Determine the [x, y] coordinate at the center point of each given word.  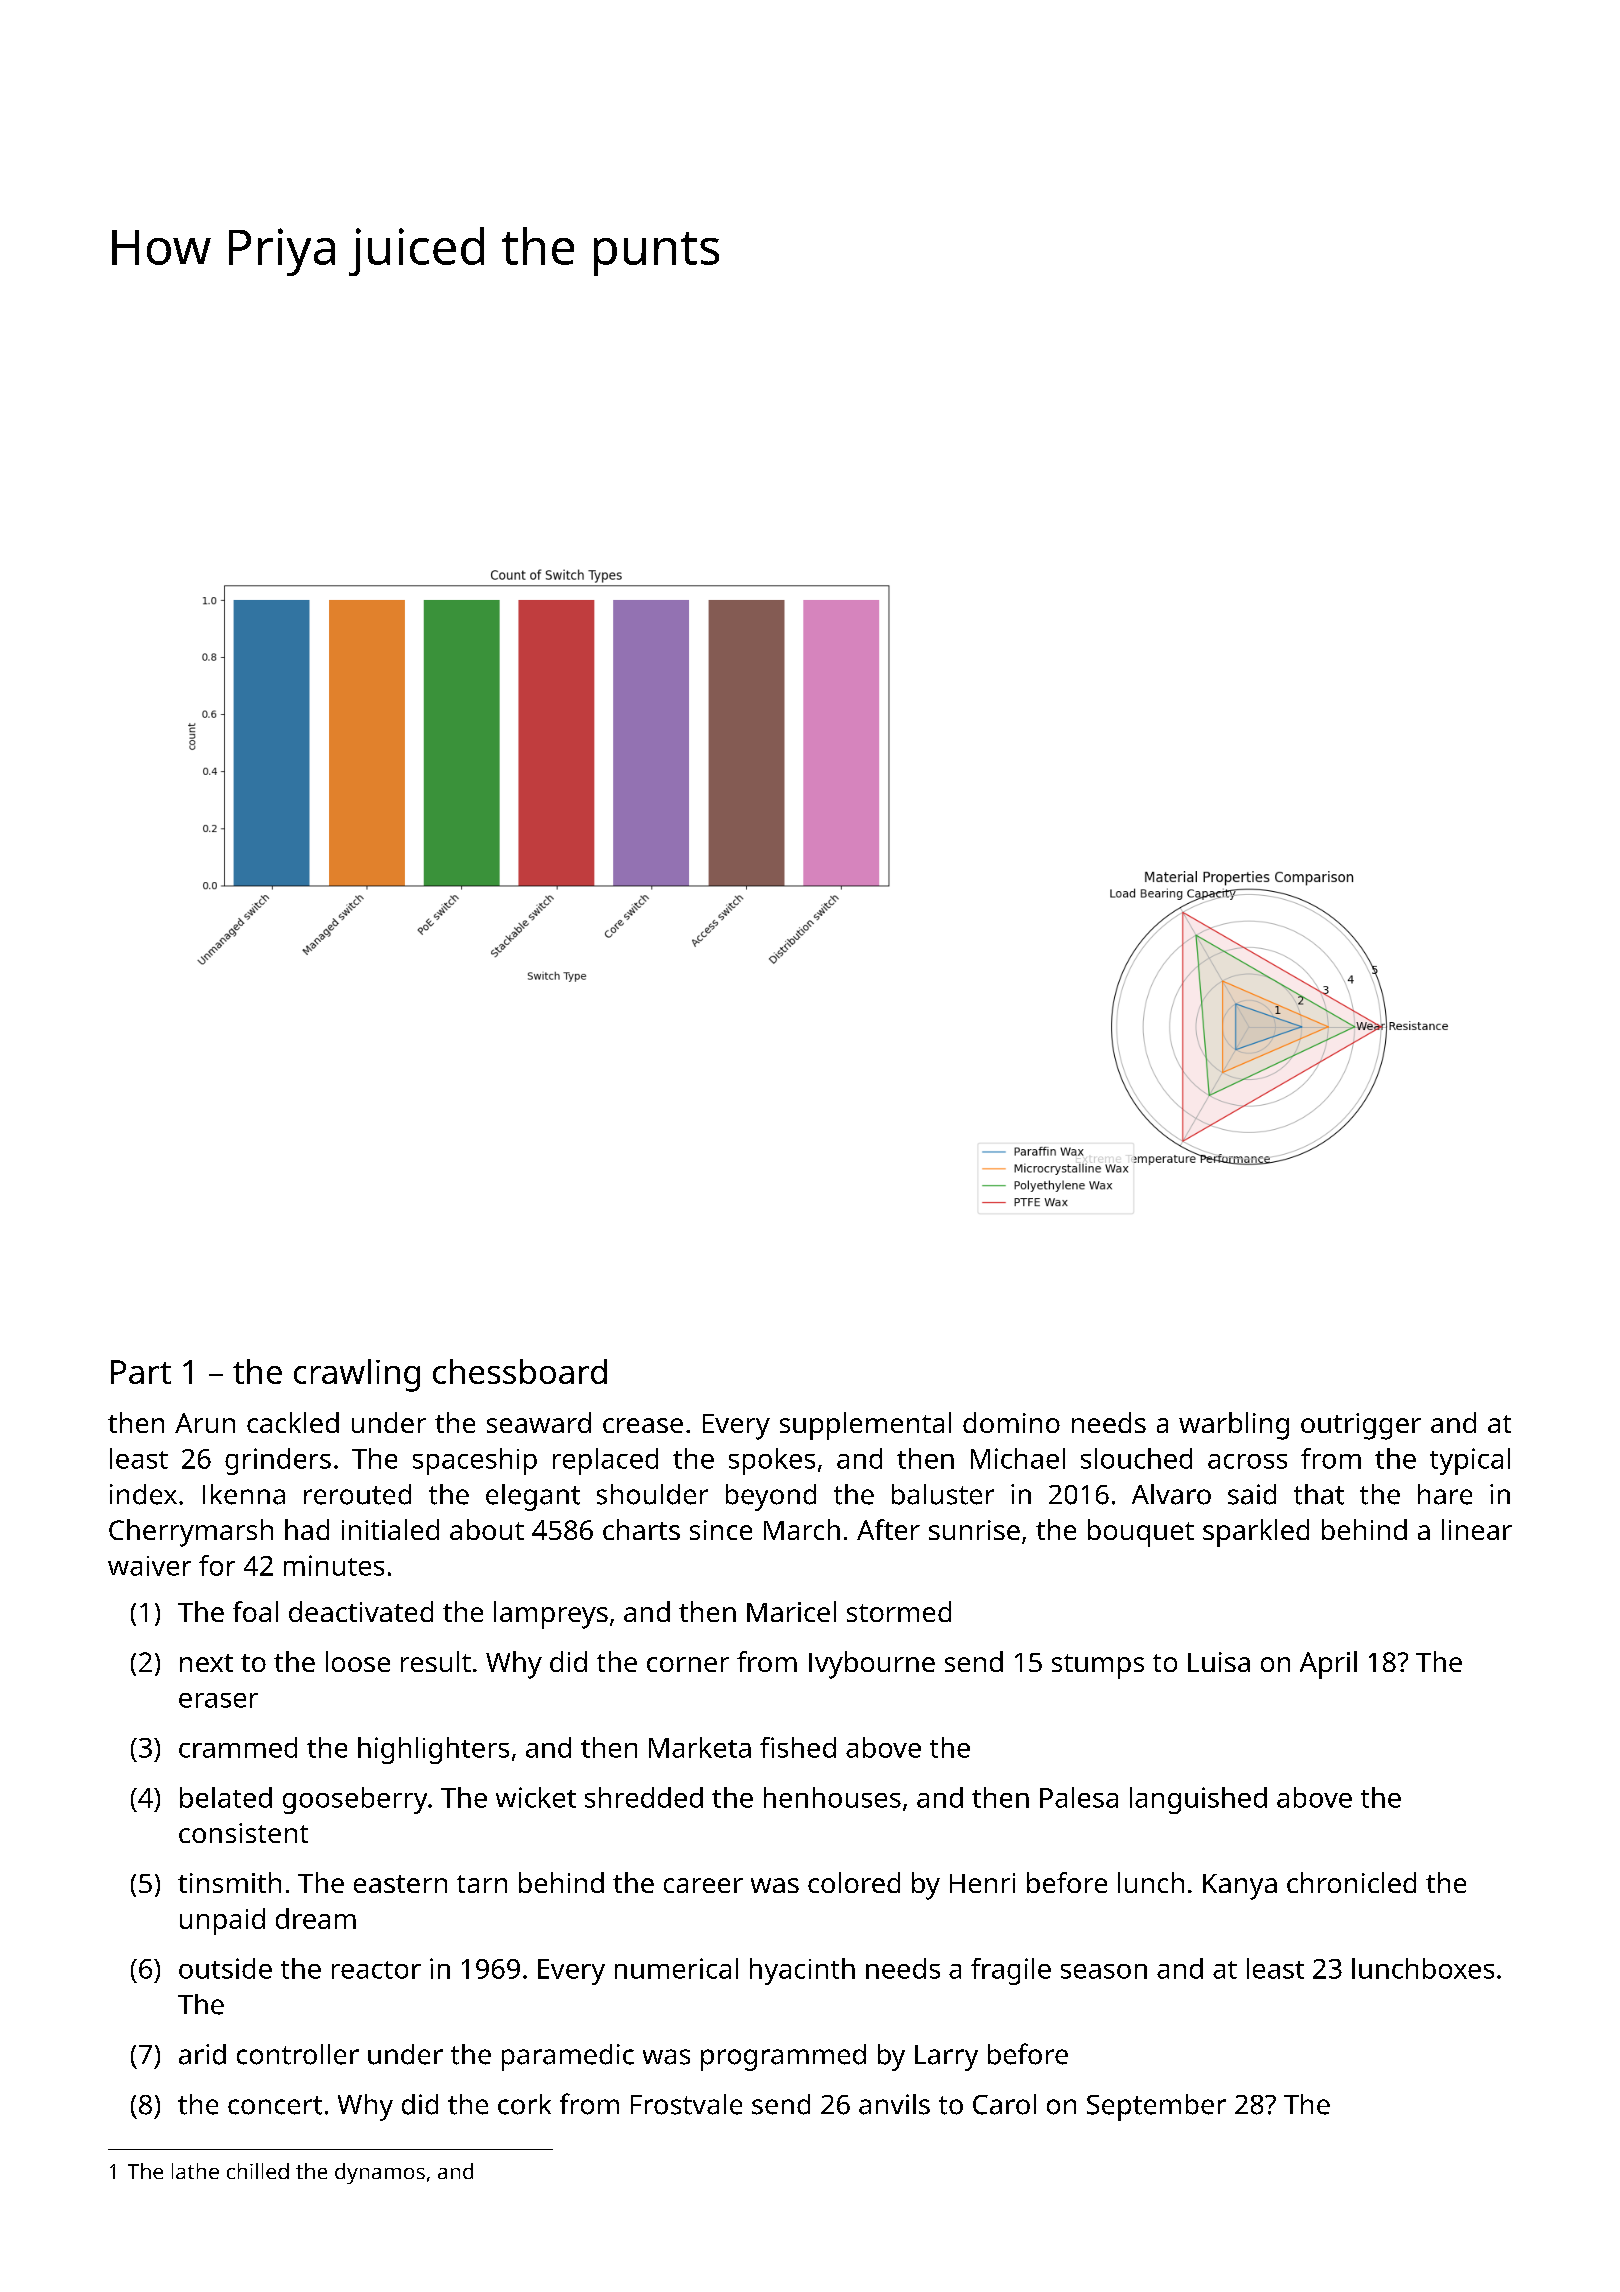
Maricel [791, 1611]
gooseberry [355, 1800]
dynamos [380, 2173]
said [1252, 1494]
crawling [357, 1375]
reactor [376, 1970]
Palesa [1079, 1797]
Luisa [1219, 1662]
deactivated [361, 1611]
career [703, 1885]
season [1104, 1971]
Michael [1018, 1458]
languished [1198, 1800]
